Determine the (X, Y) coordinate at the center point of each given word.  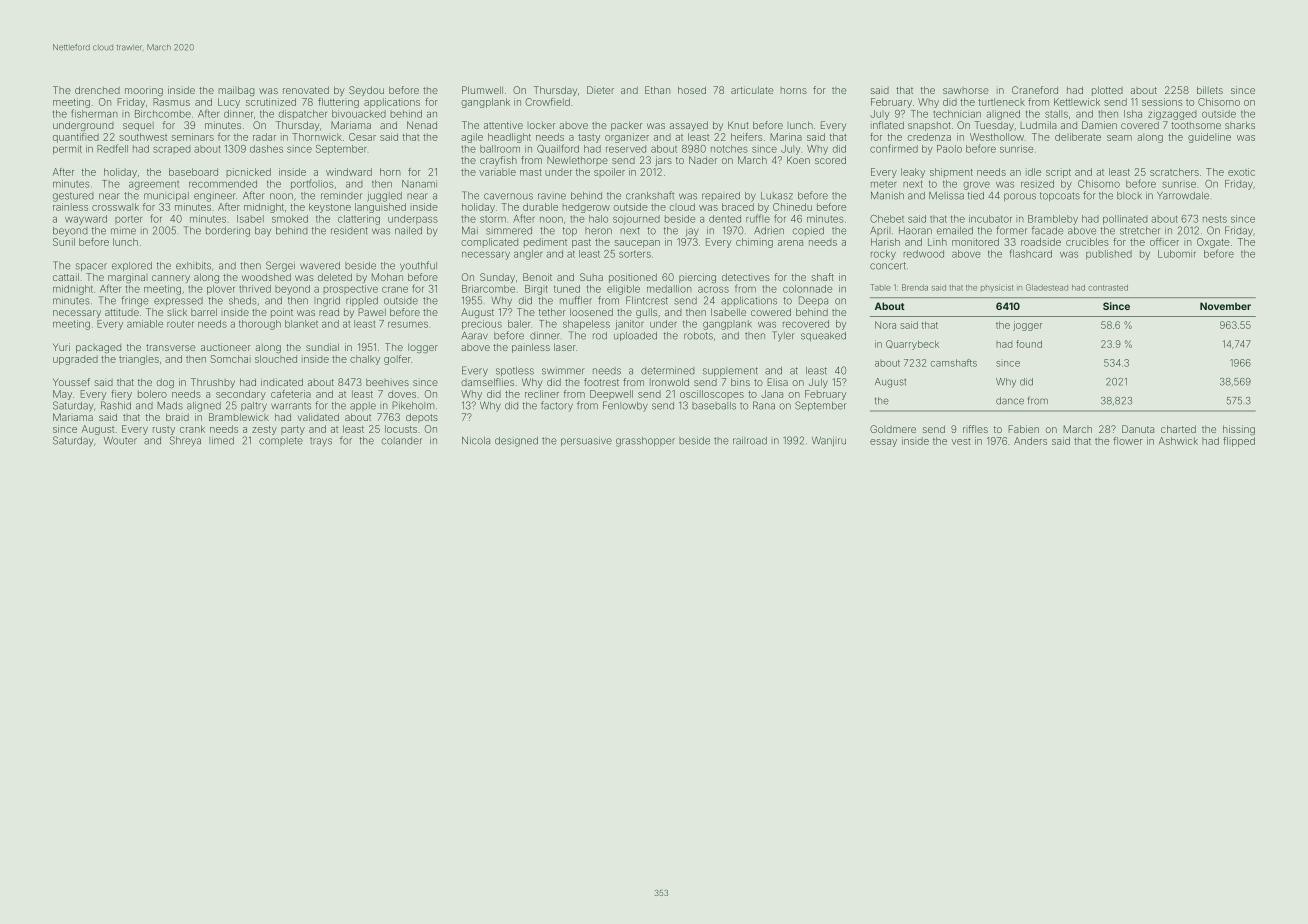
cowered (771, 312)
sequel (138, 126)
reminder (341, 196)
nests (1215, 219)
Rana (764, 405)
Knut (738, 125)
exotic (1241, 172)
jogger (1027, 326)
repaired (721, 196)
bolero (152, 394)
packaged (98, 348)
